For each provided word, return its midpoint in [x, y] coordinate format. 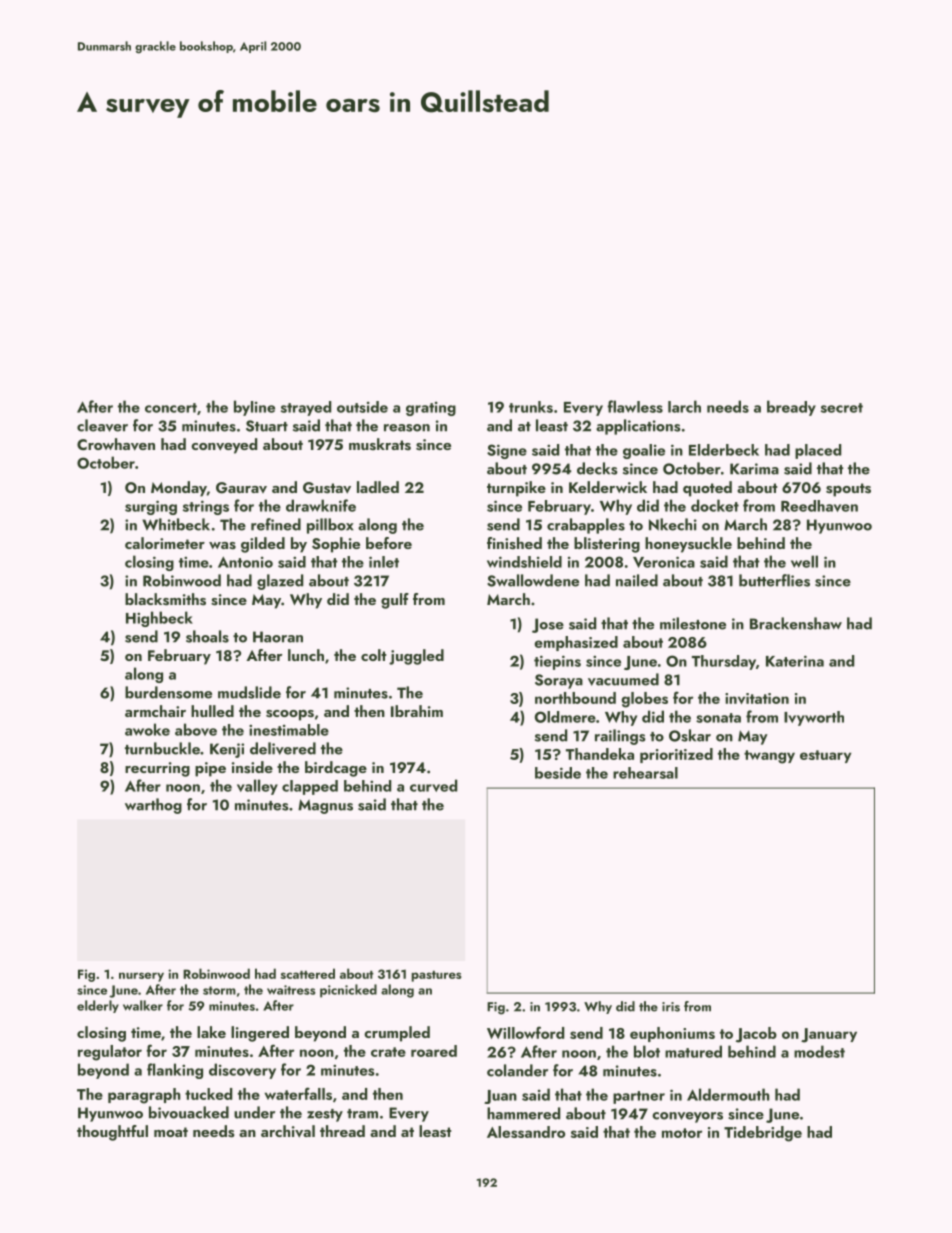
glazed [280, 582]
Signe [507, 451]
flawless [635, 406]
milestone [693, 623]
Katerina [795, 661]
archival [288, 1131]
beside [558, 773]
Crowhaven [116, 444]
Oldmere [565, 717]
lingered [260, 1034]
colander [517, 1070]
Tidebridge [763, 1134]
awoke [147, 729]
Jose [548, 625]
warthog [153, 806]
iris [671, 1007]
